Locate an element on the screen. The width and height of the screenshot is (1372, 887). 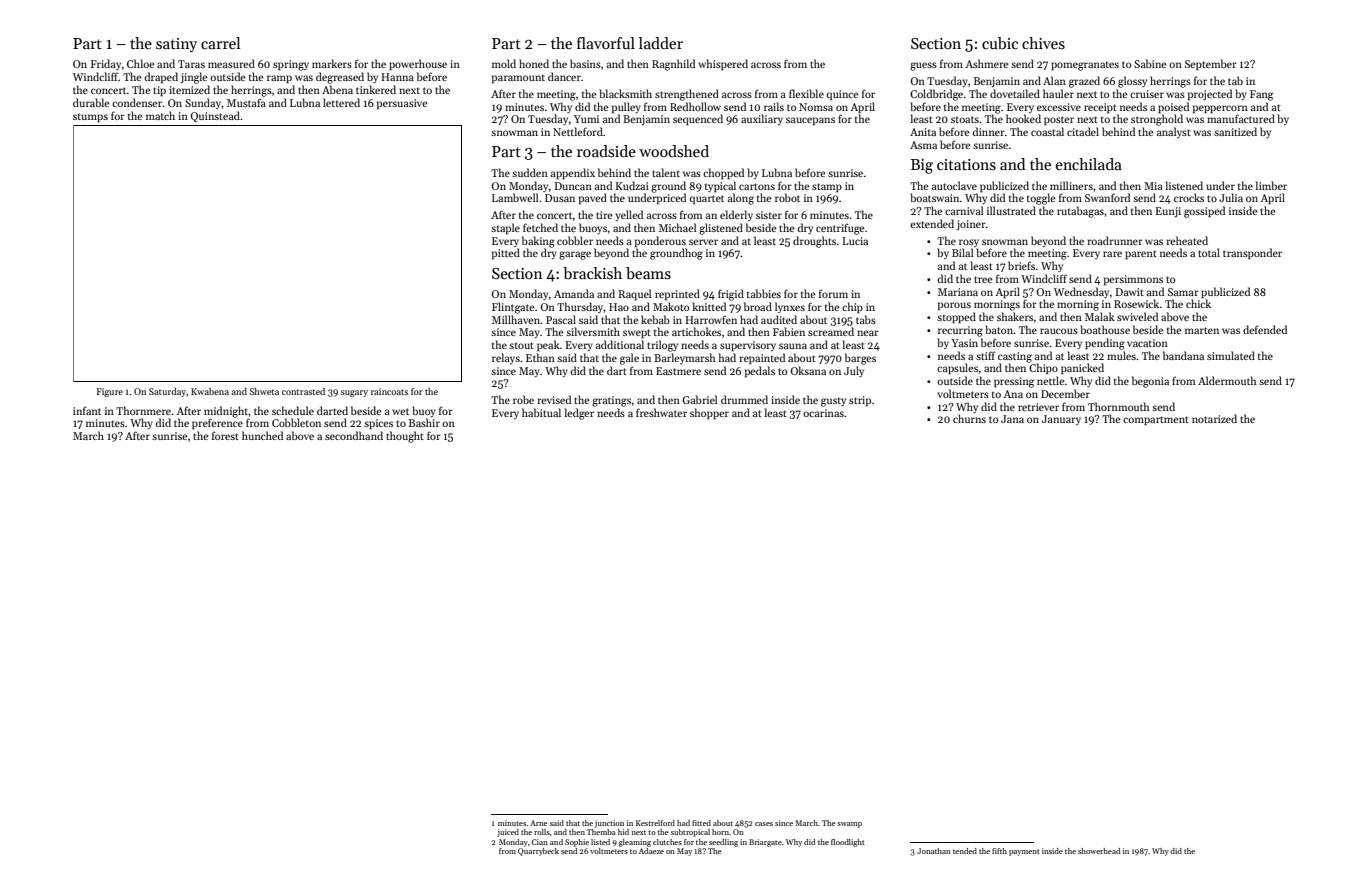
contrasted is located at coordinates (303, 391).
